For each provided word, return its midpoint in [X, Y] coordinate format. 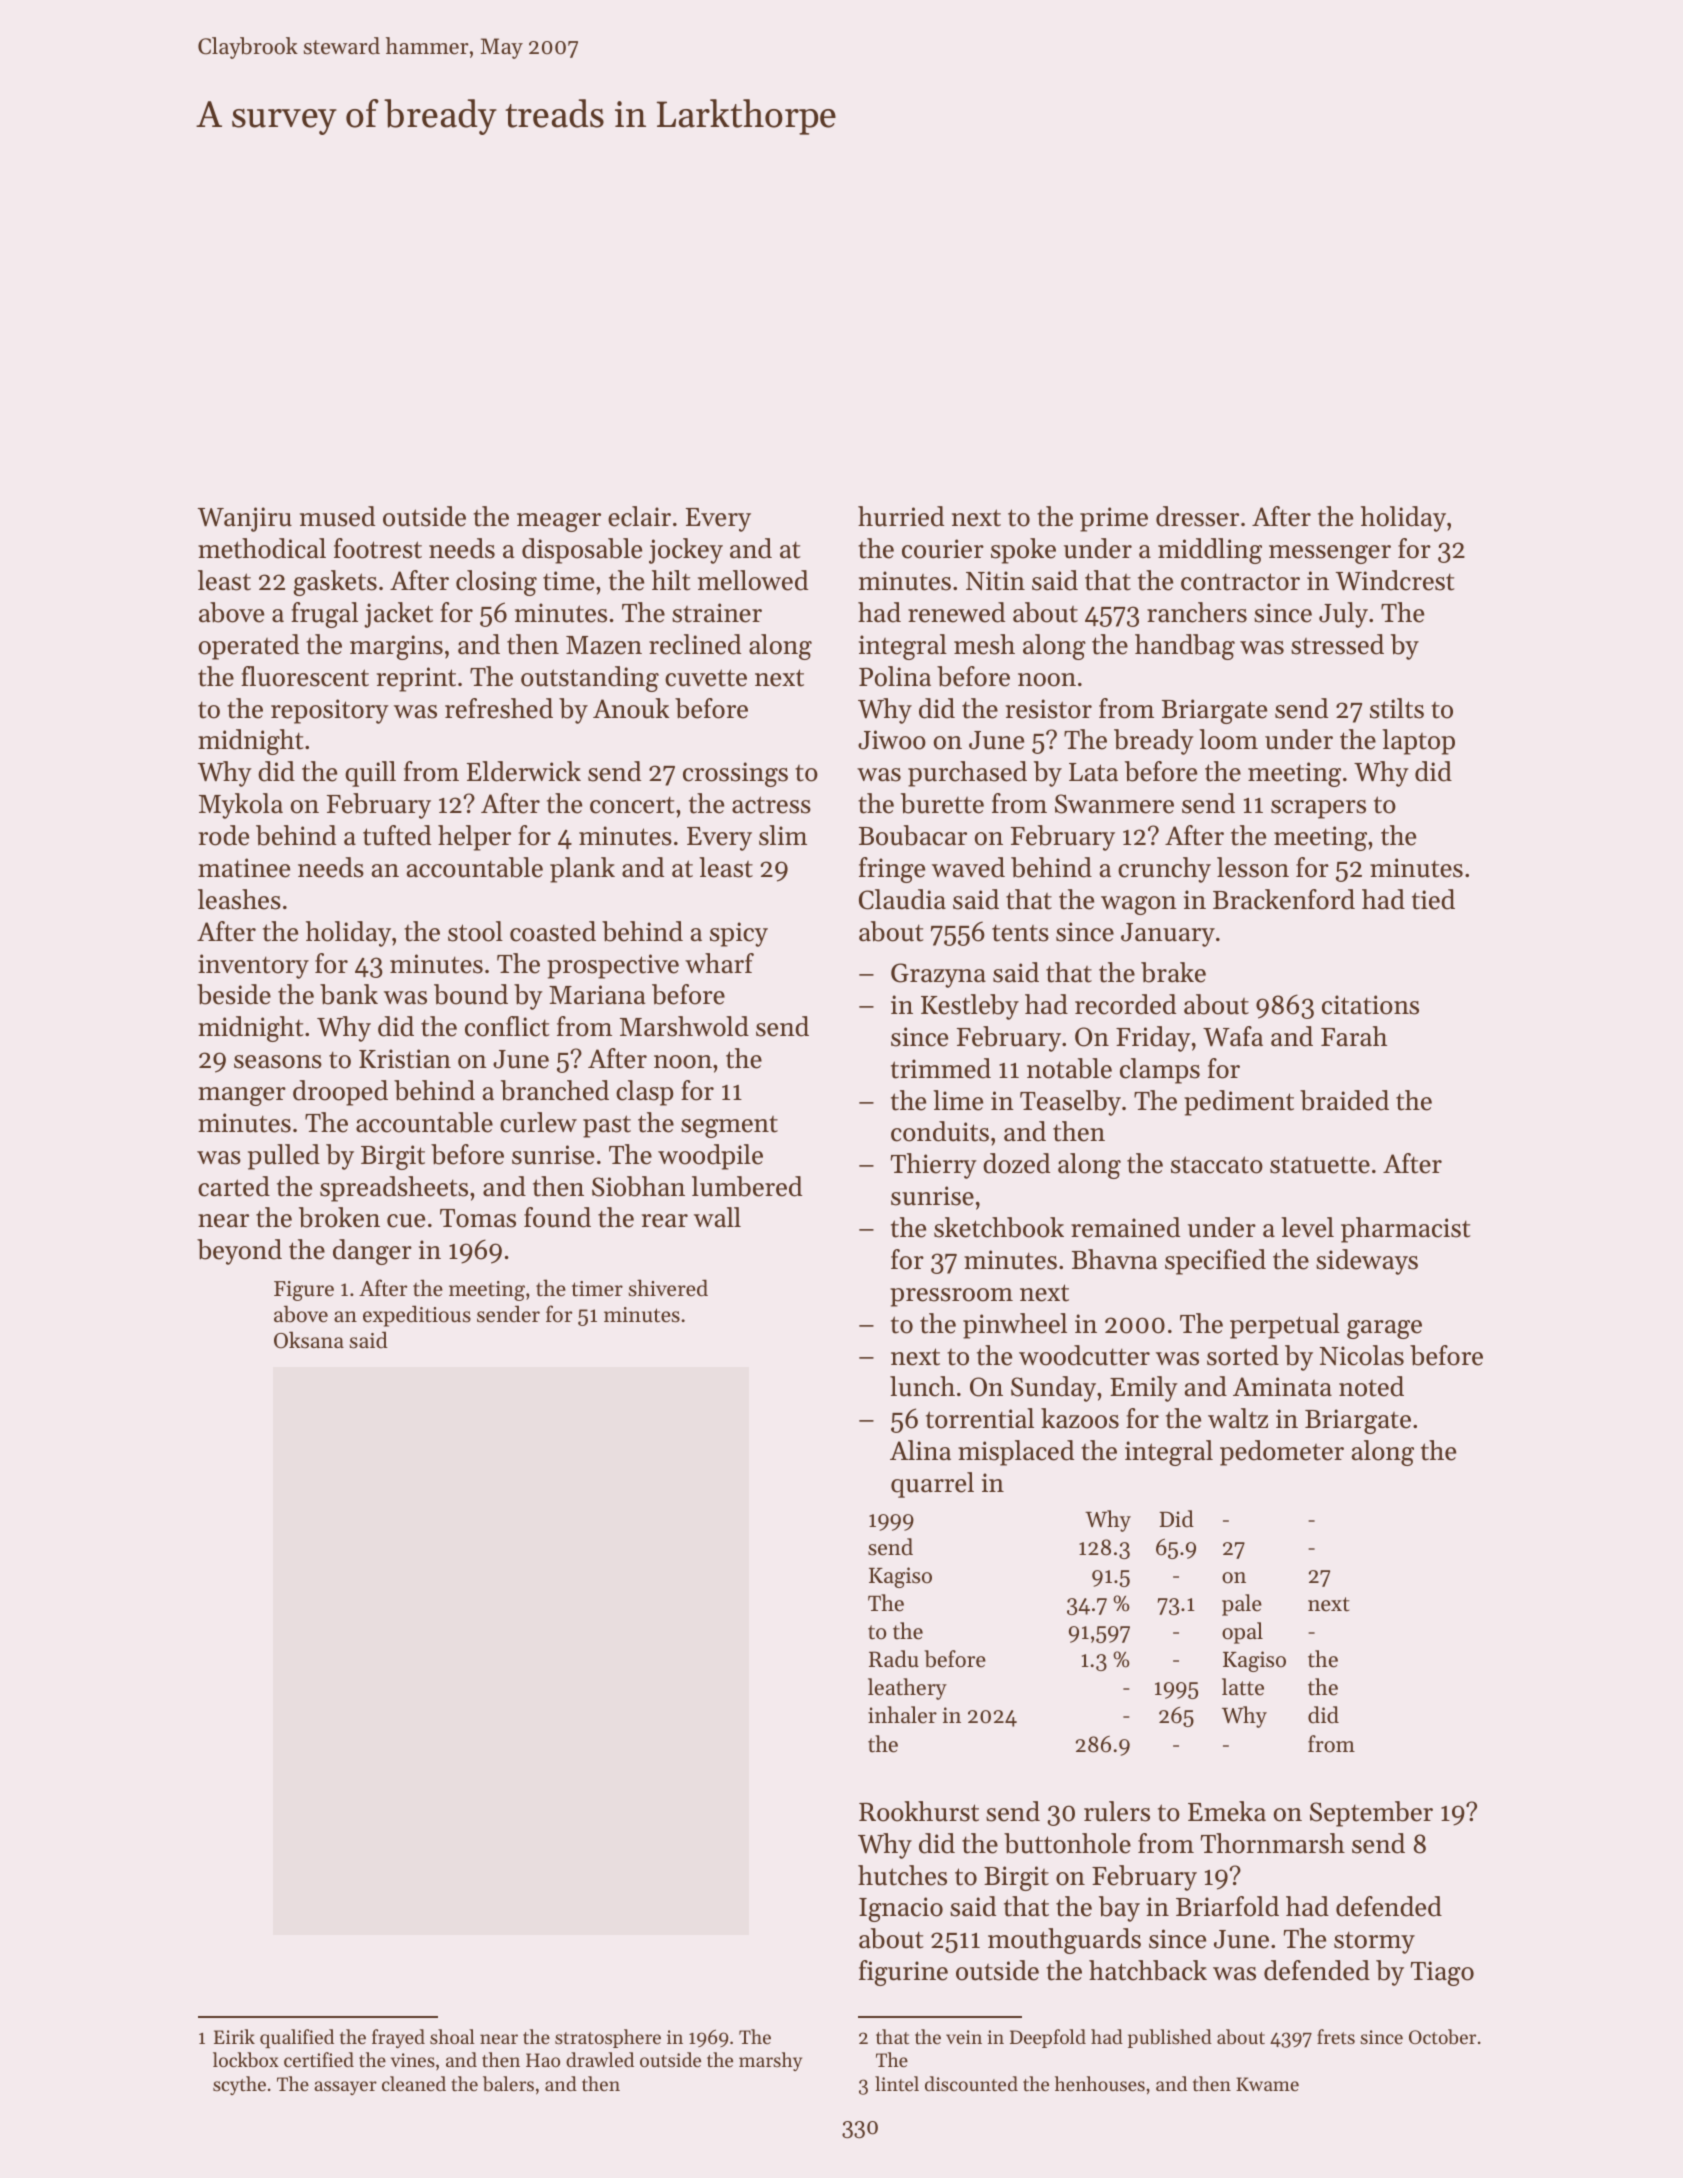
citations [1370, 1005]
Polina [895, 676]
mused [337, 516]
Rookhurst [919, 1811]
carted [234, 1186]
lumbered [747, 1186]
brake [1173, 972]
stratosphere [608, 2038]
